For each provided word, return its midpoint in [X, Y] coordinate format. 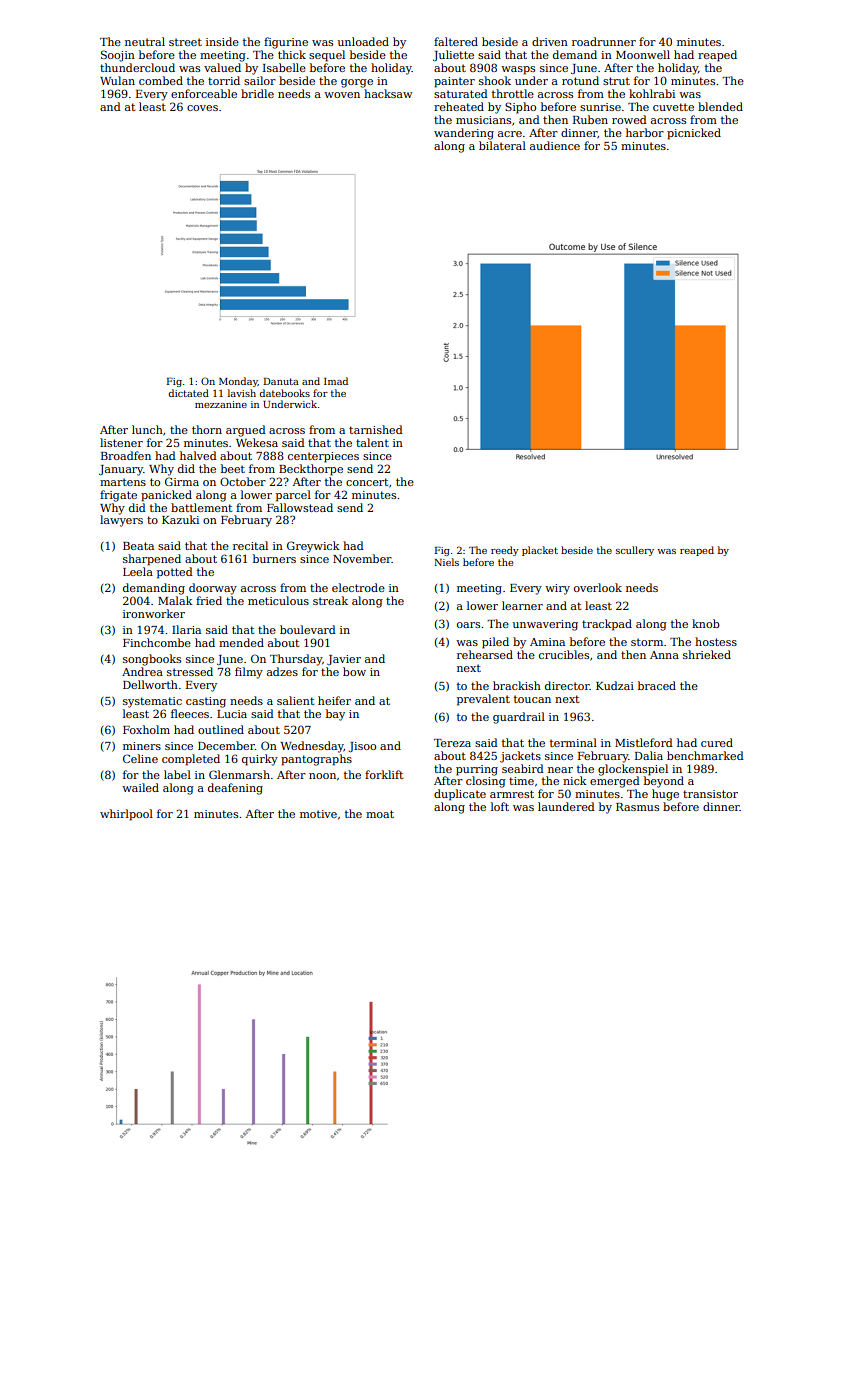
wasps [518, 70]
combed [161, 80]
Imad [336, 381]
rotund [580, 80]
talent [372, 442]
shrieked [707, 654]
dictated [188, 393]
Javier [344, 660]
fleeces [190, 713]
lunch [147, 429]
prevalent [483, 700]
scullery [635, 551]
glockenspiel [633, 770]
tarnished [376, 429]
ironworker [154, 613]
